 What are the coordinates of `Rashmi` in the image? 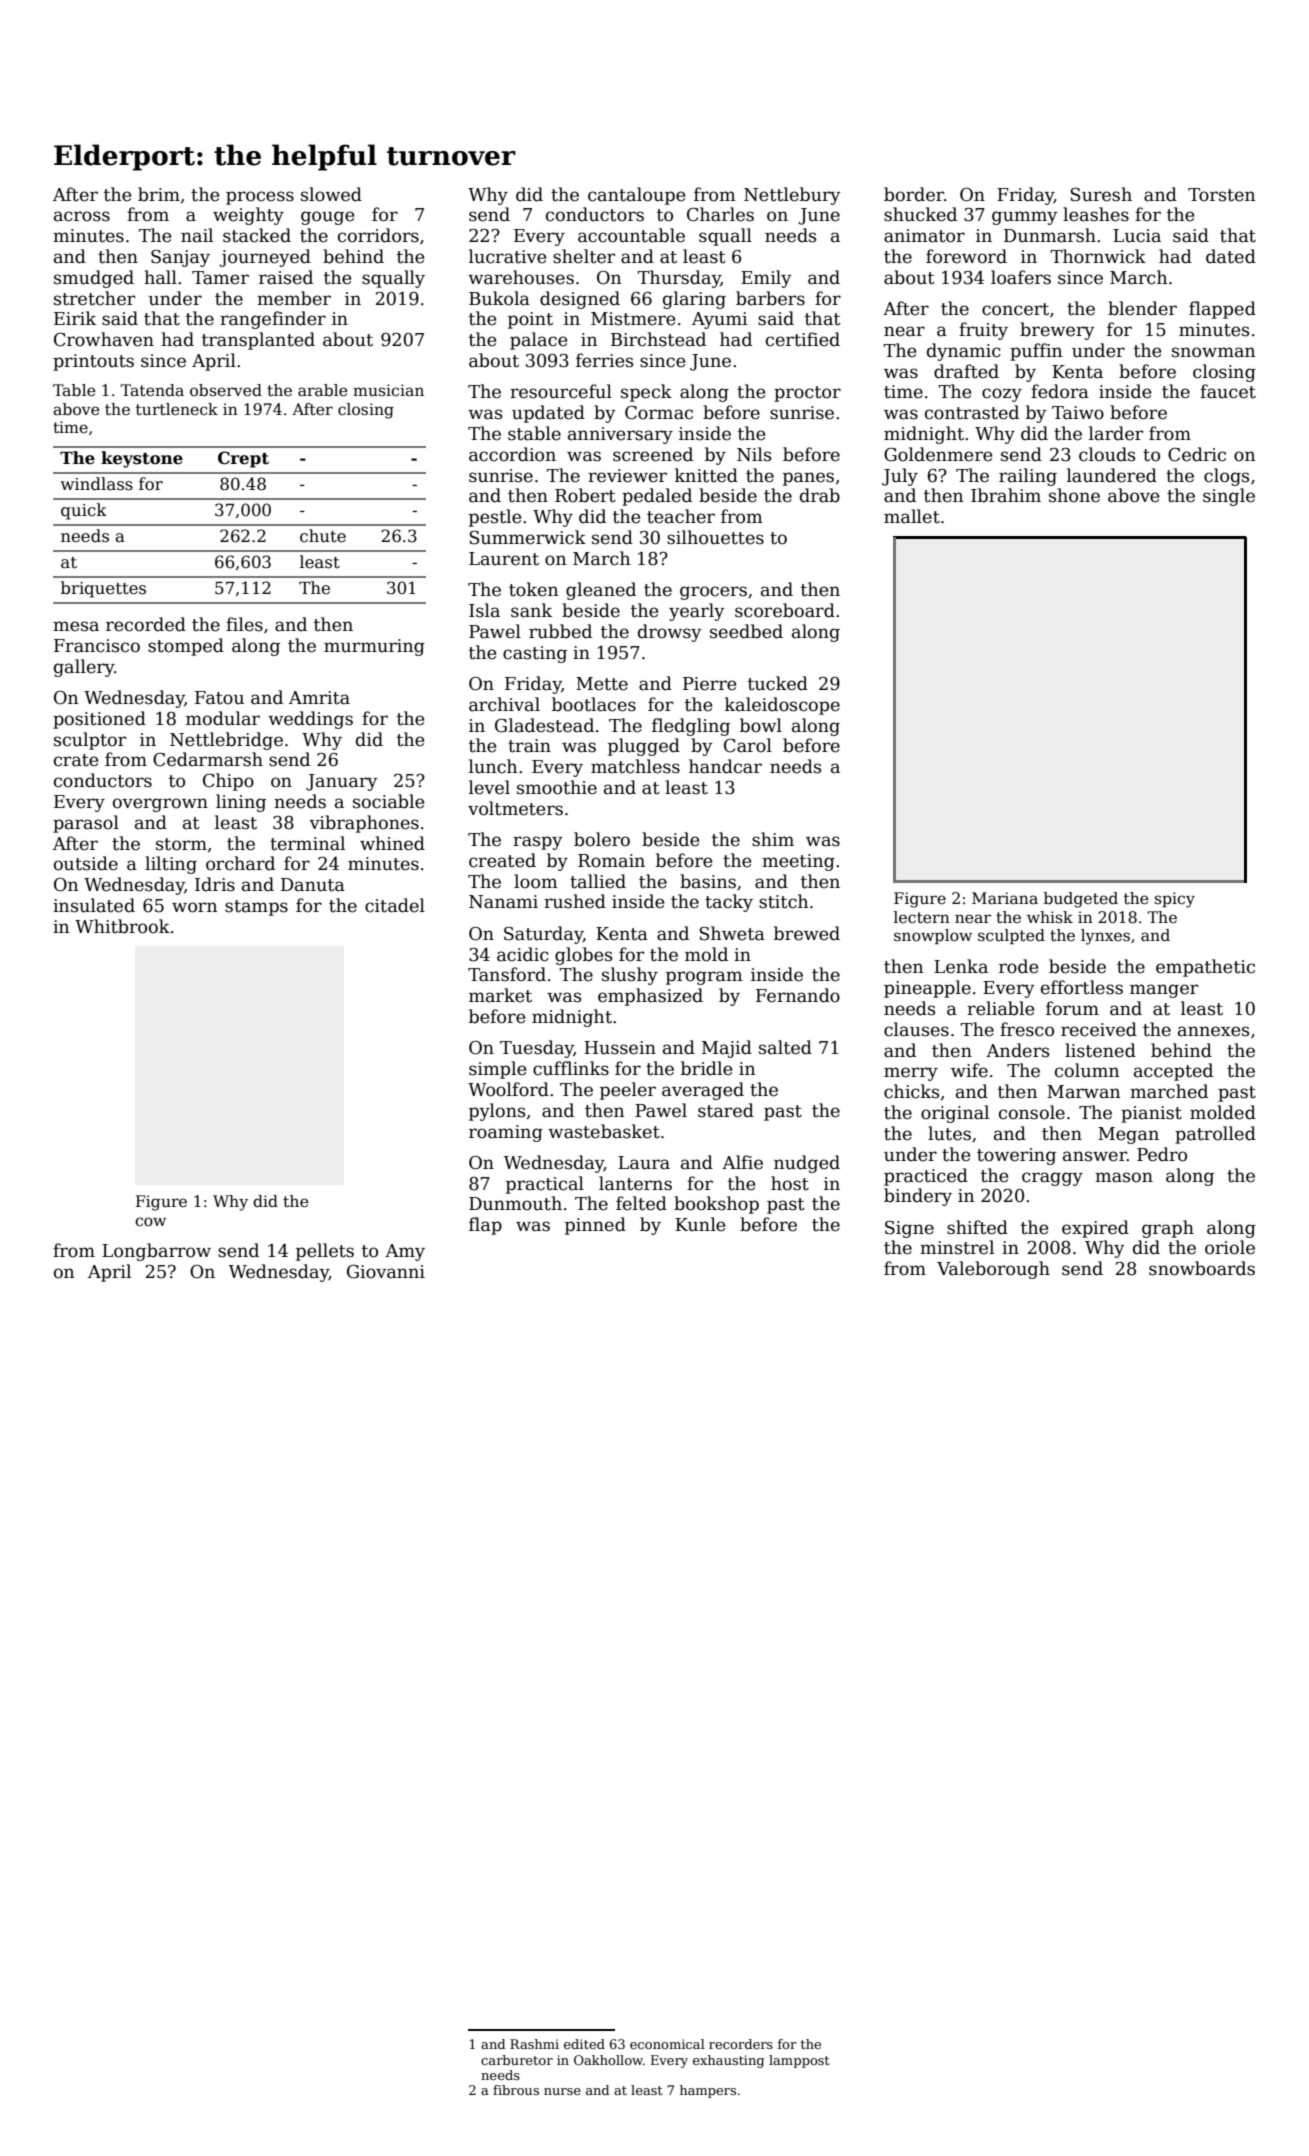 It's located at (534, 2044).
